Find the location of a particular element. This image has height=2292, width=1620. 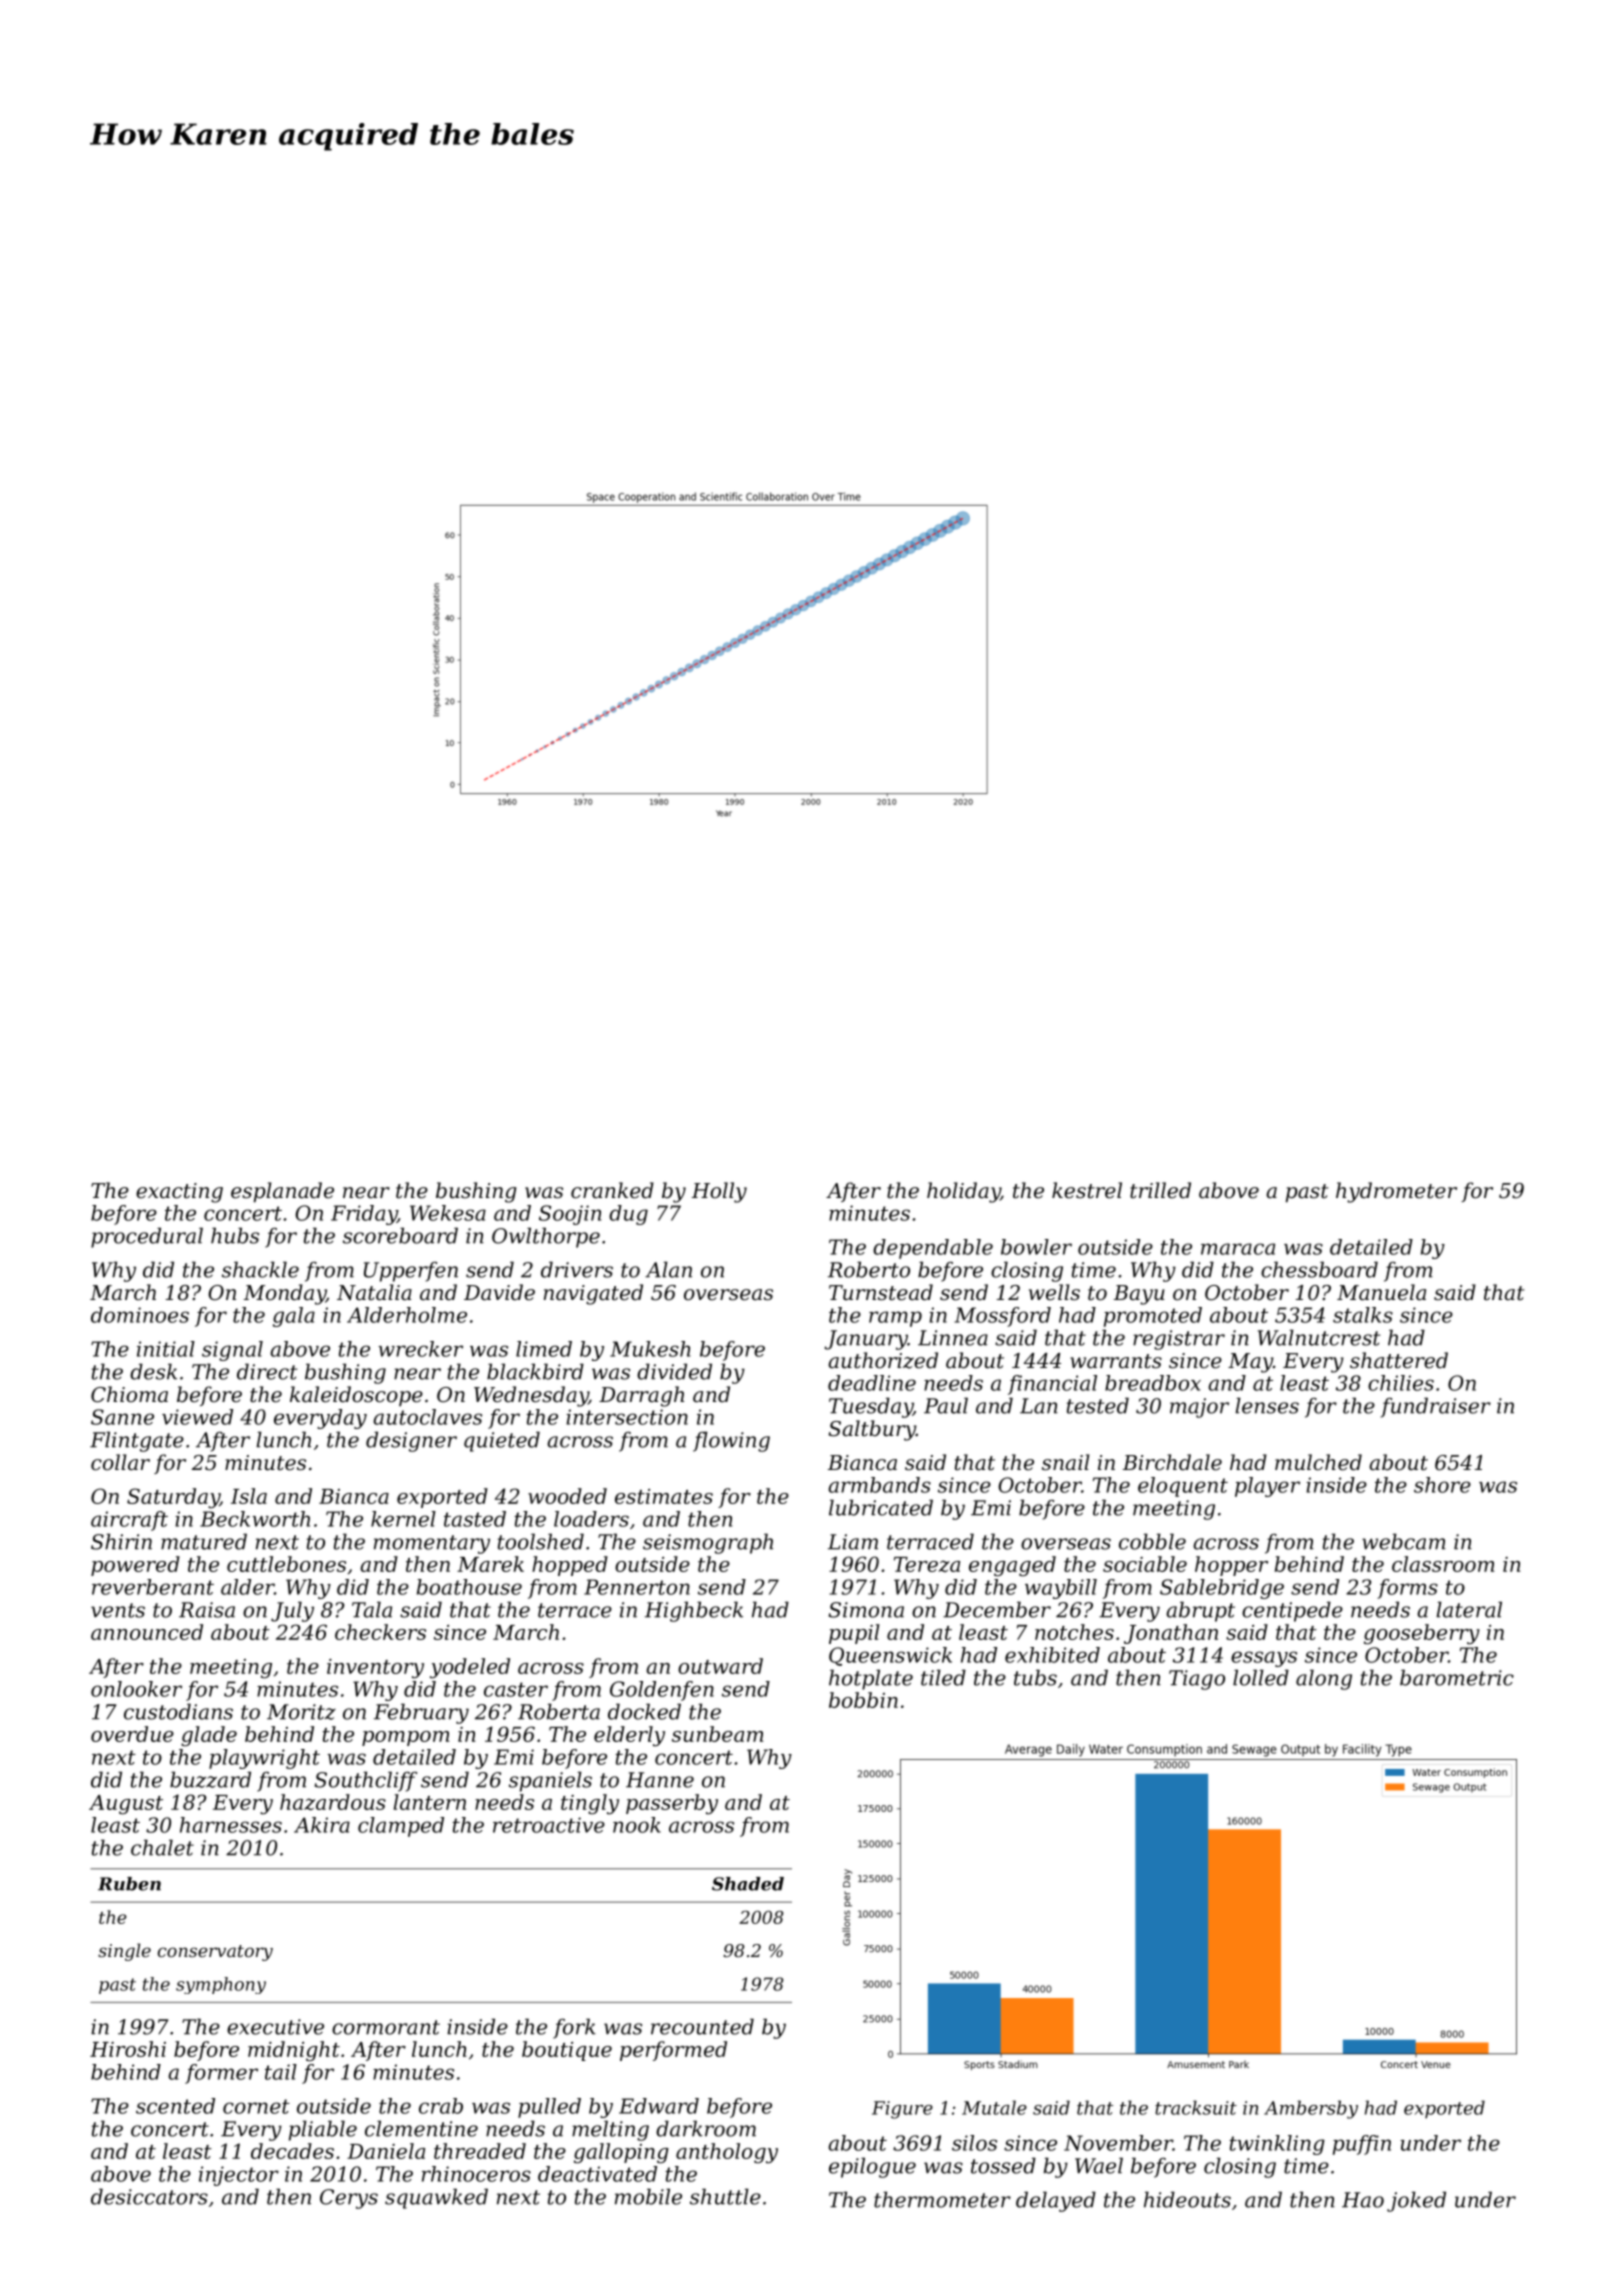

ramp is located at coordinates (895, 1319).
